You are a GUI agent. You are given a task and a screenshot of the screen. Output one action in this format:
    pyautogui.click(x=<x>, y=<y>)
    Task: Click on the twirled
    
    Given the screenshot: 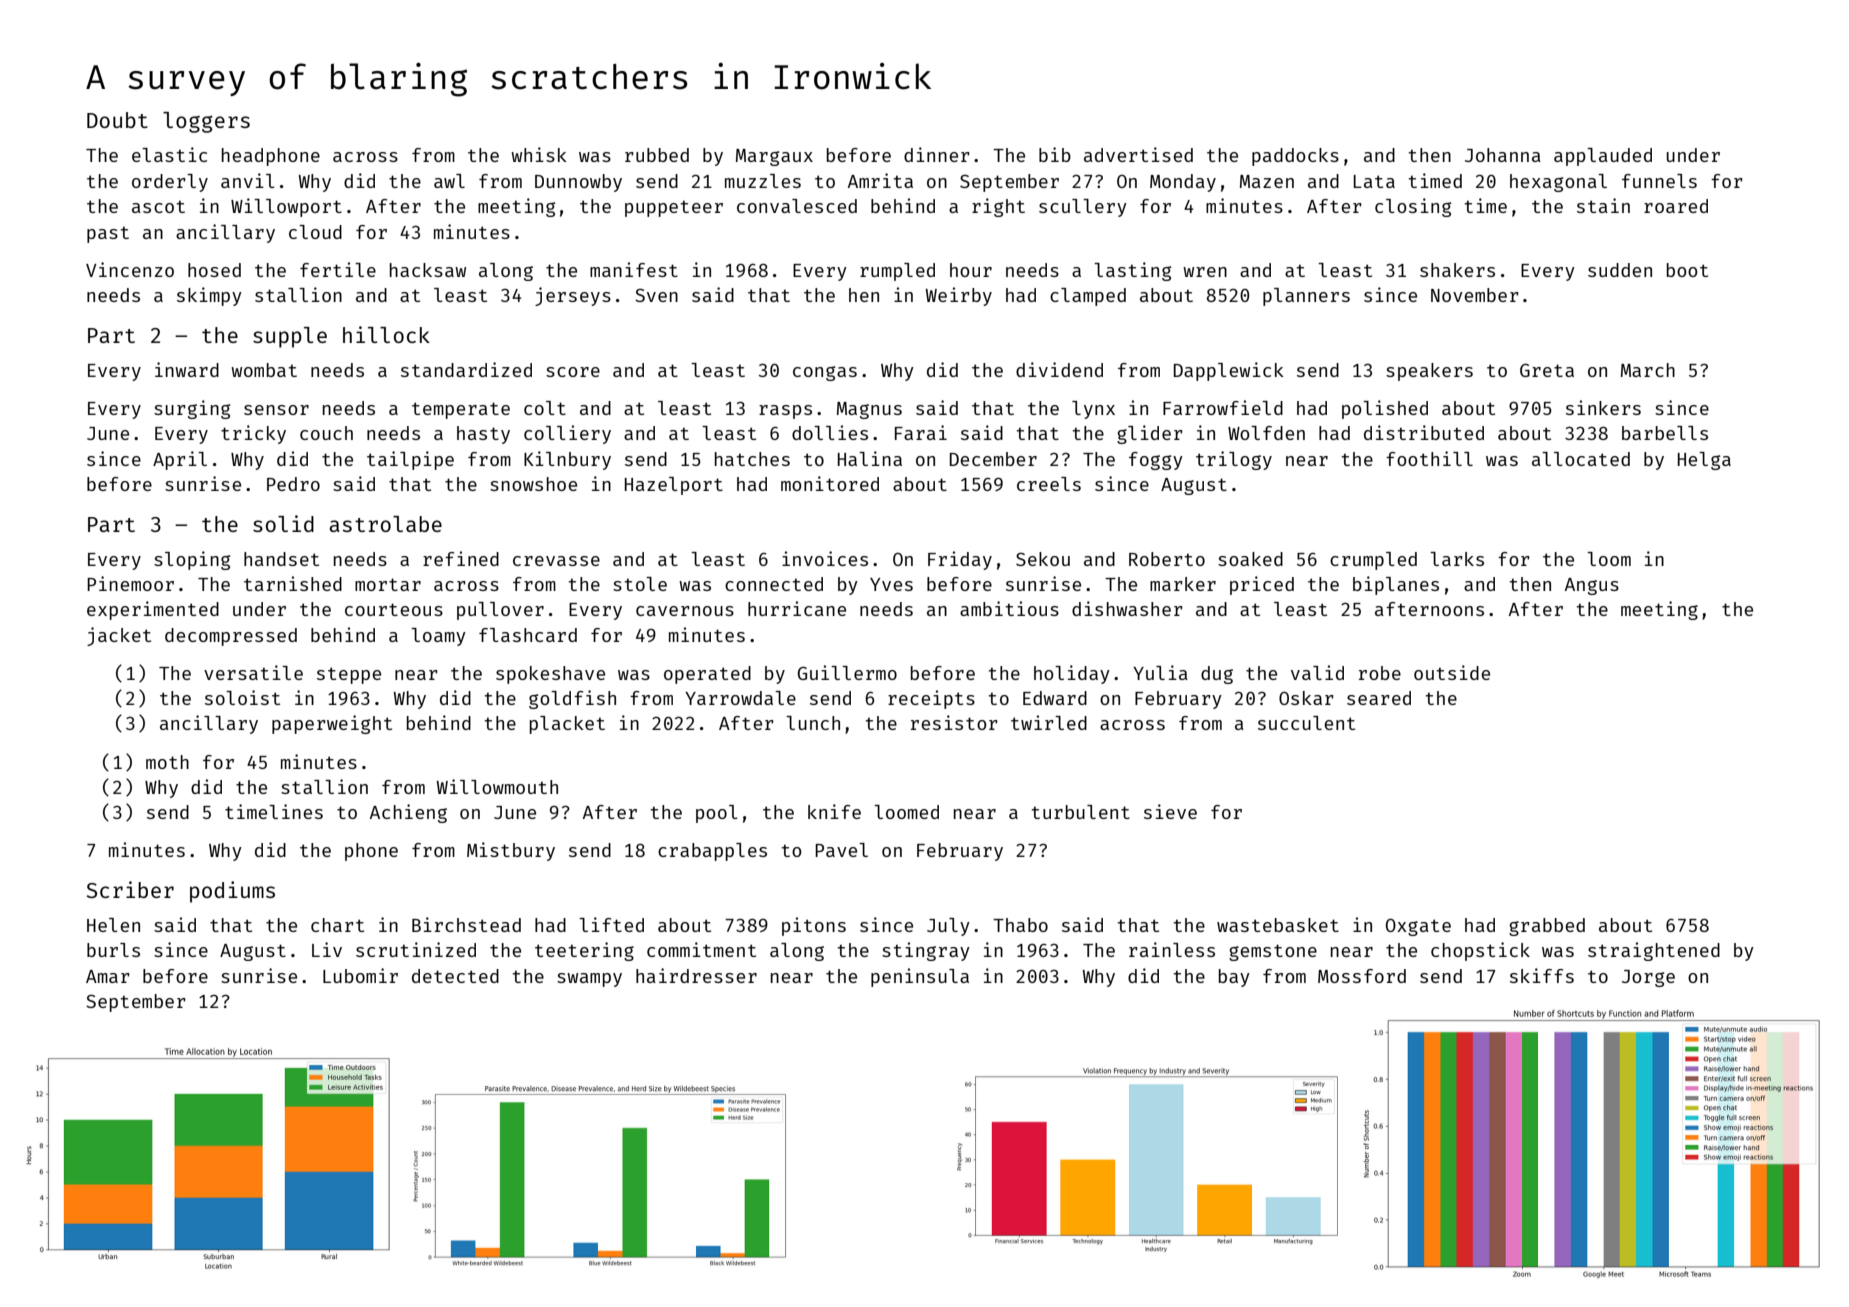 What is the action you would take?
    pyautogui.click(x=1049, y=722)
